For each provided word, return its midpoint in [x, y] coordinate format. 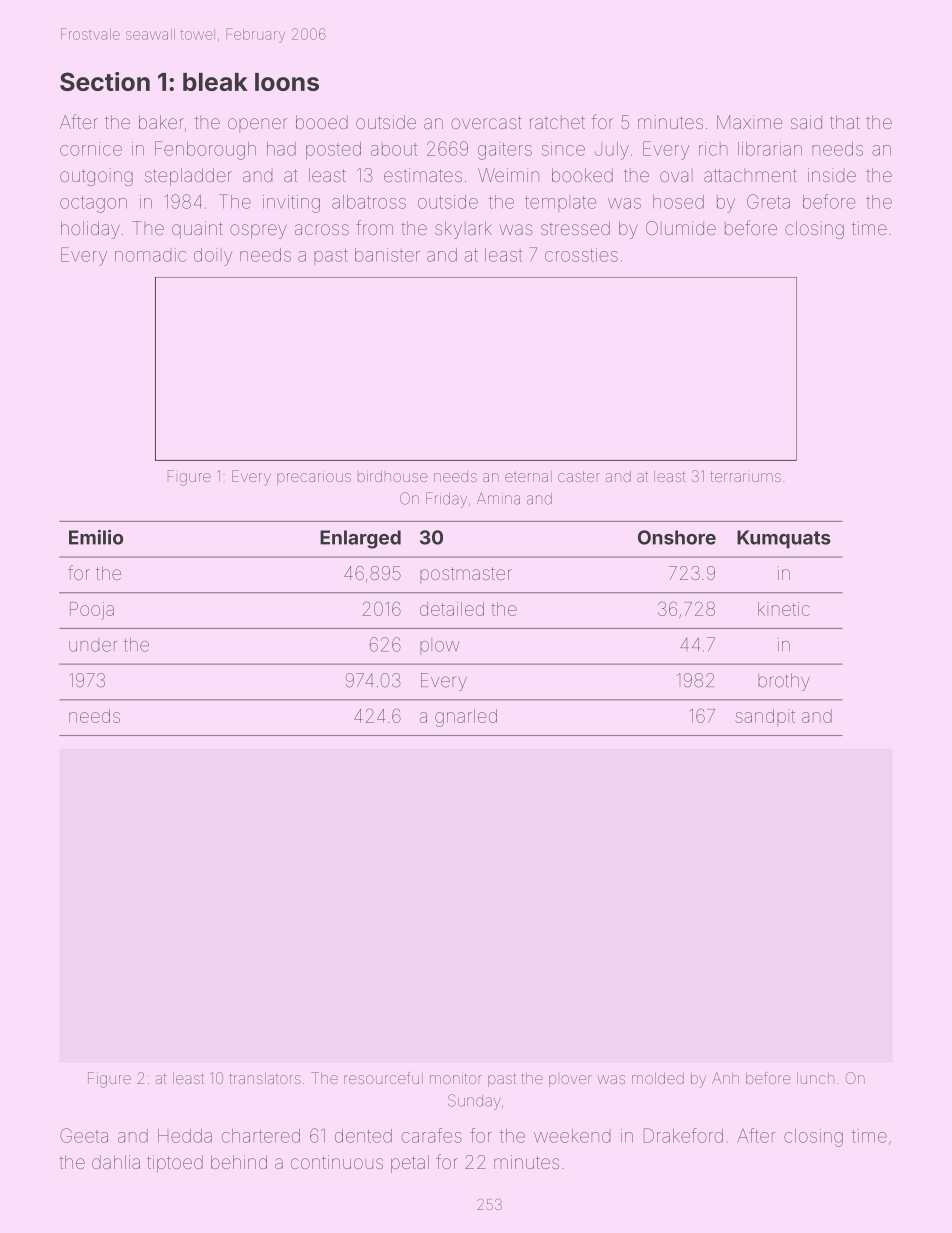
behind [239, 1162]
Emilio [96, 537]
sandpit [765, 717]
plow [439, 646]
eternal [528, 476]
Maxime [749, 122]
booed [322, 122]
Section [105, 81]
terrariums [746, 476]
